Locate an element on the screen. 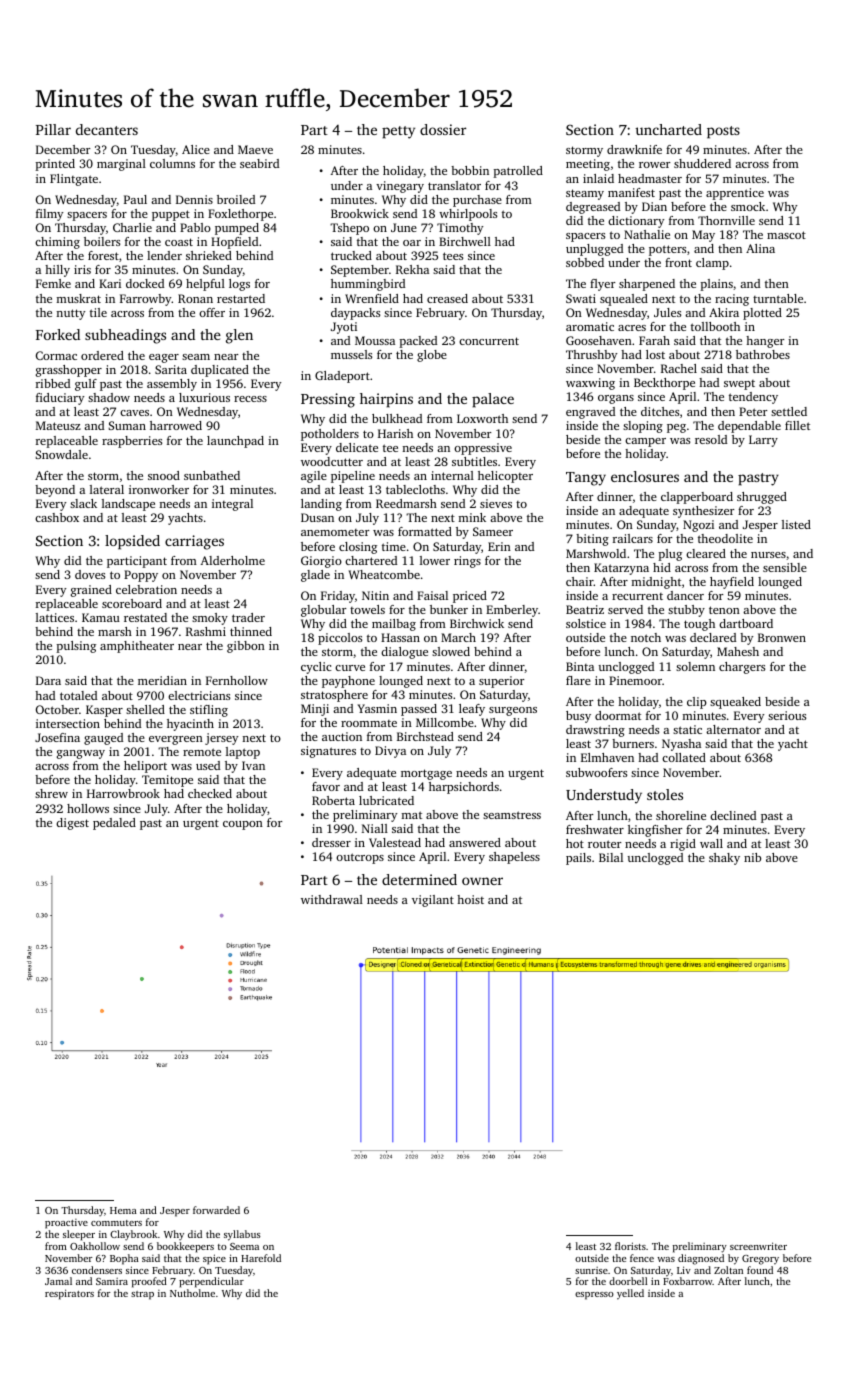 The image size is (849, 1400). posts is located at coordinates (723, 132).
